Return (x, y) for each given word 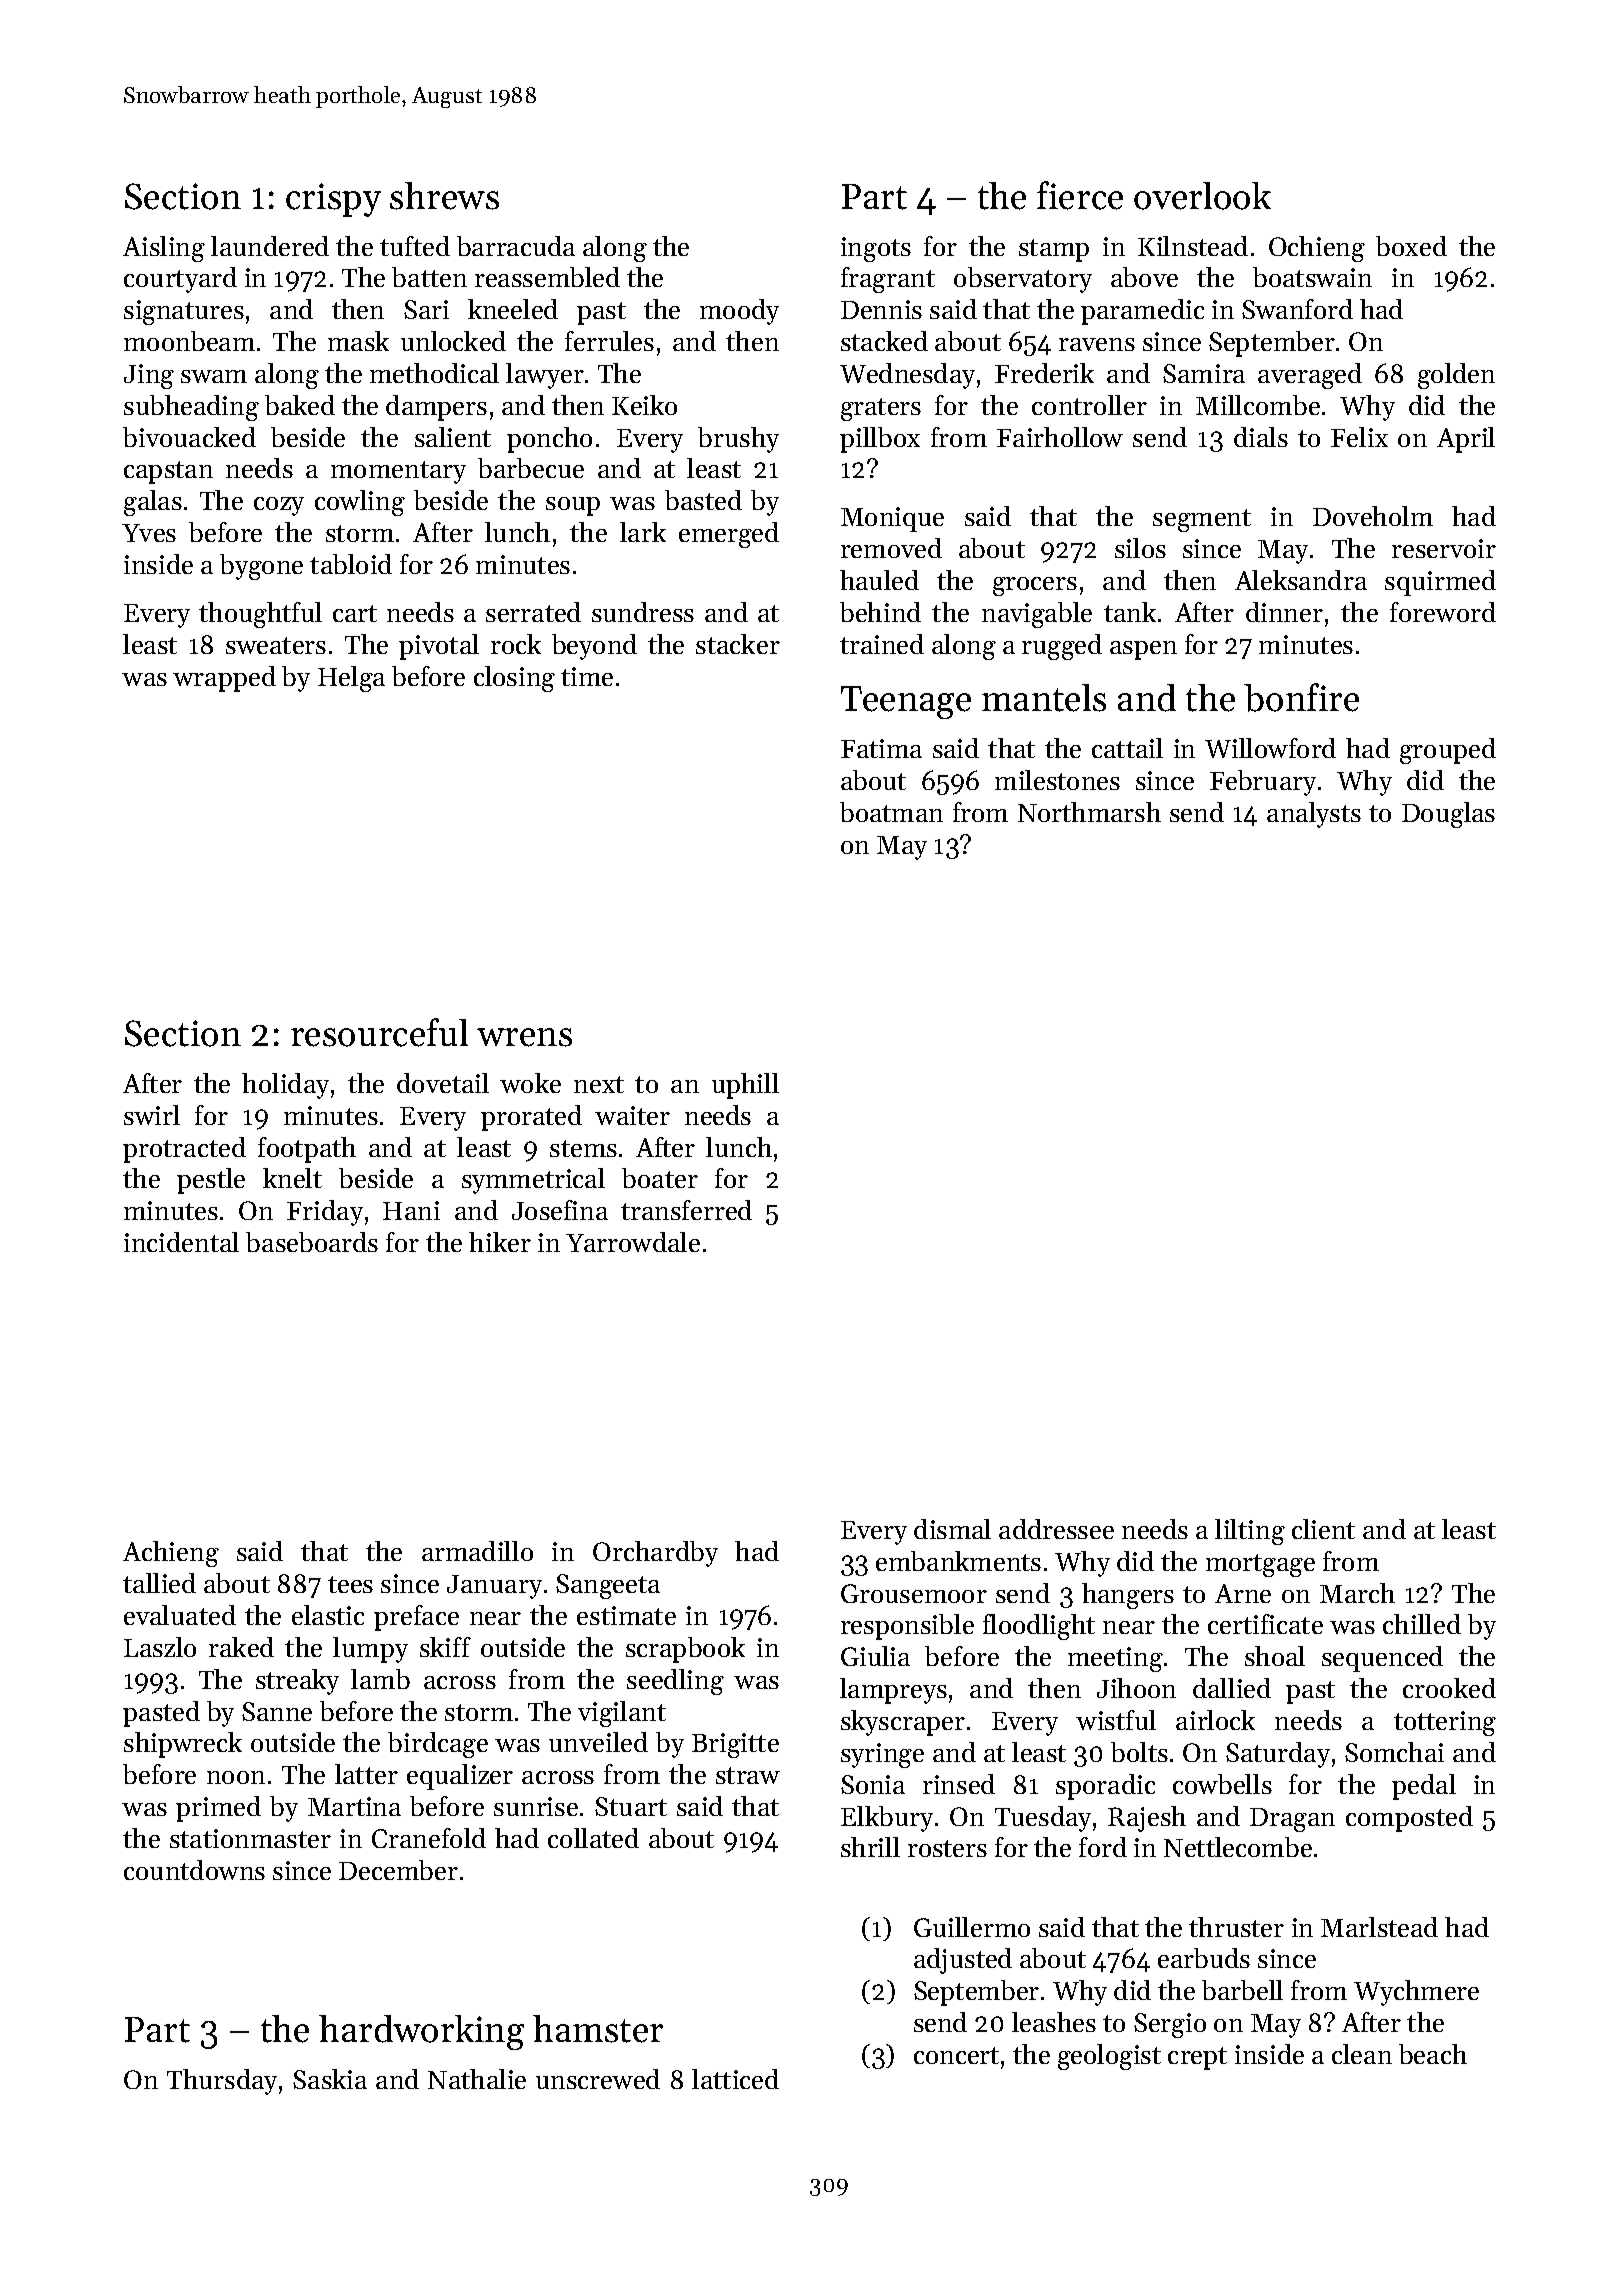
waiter (632, 1115)
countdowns (194, 1870)
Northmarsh (1089, 812)
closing (514, 679)
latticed (735, 2079)
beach (1433, 2054)
